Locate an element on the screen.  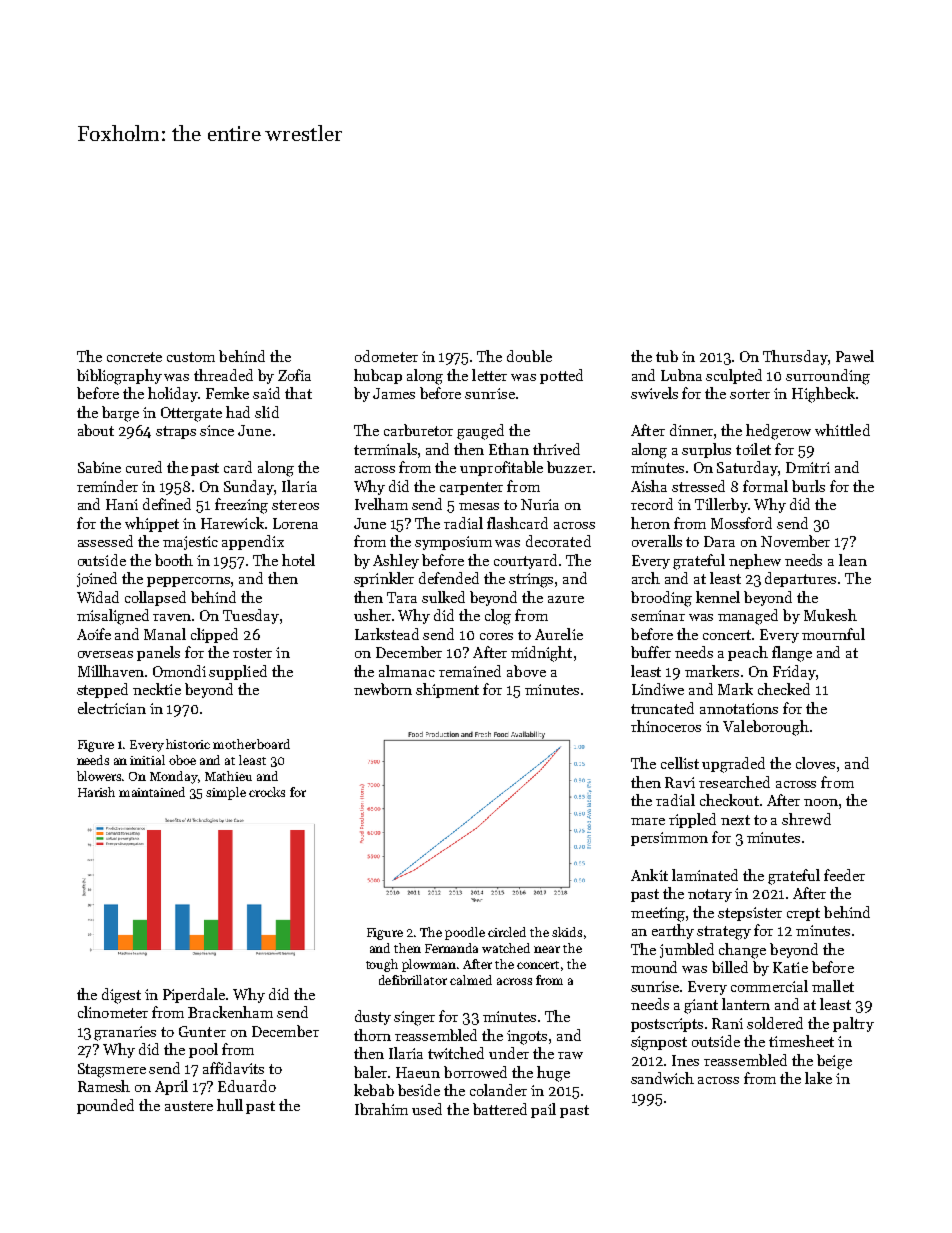
custom is located at coordinates (191, 357).
